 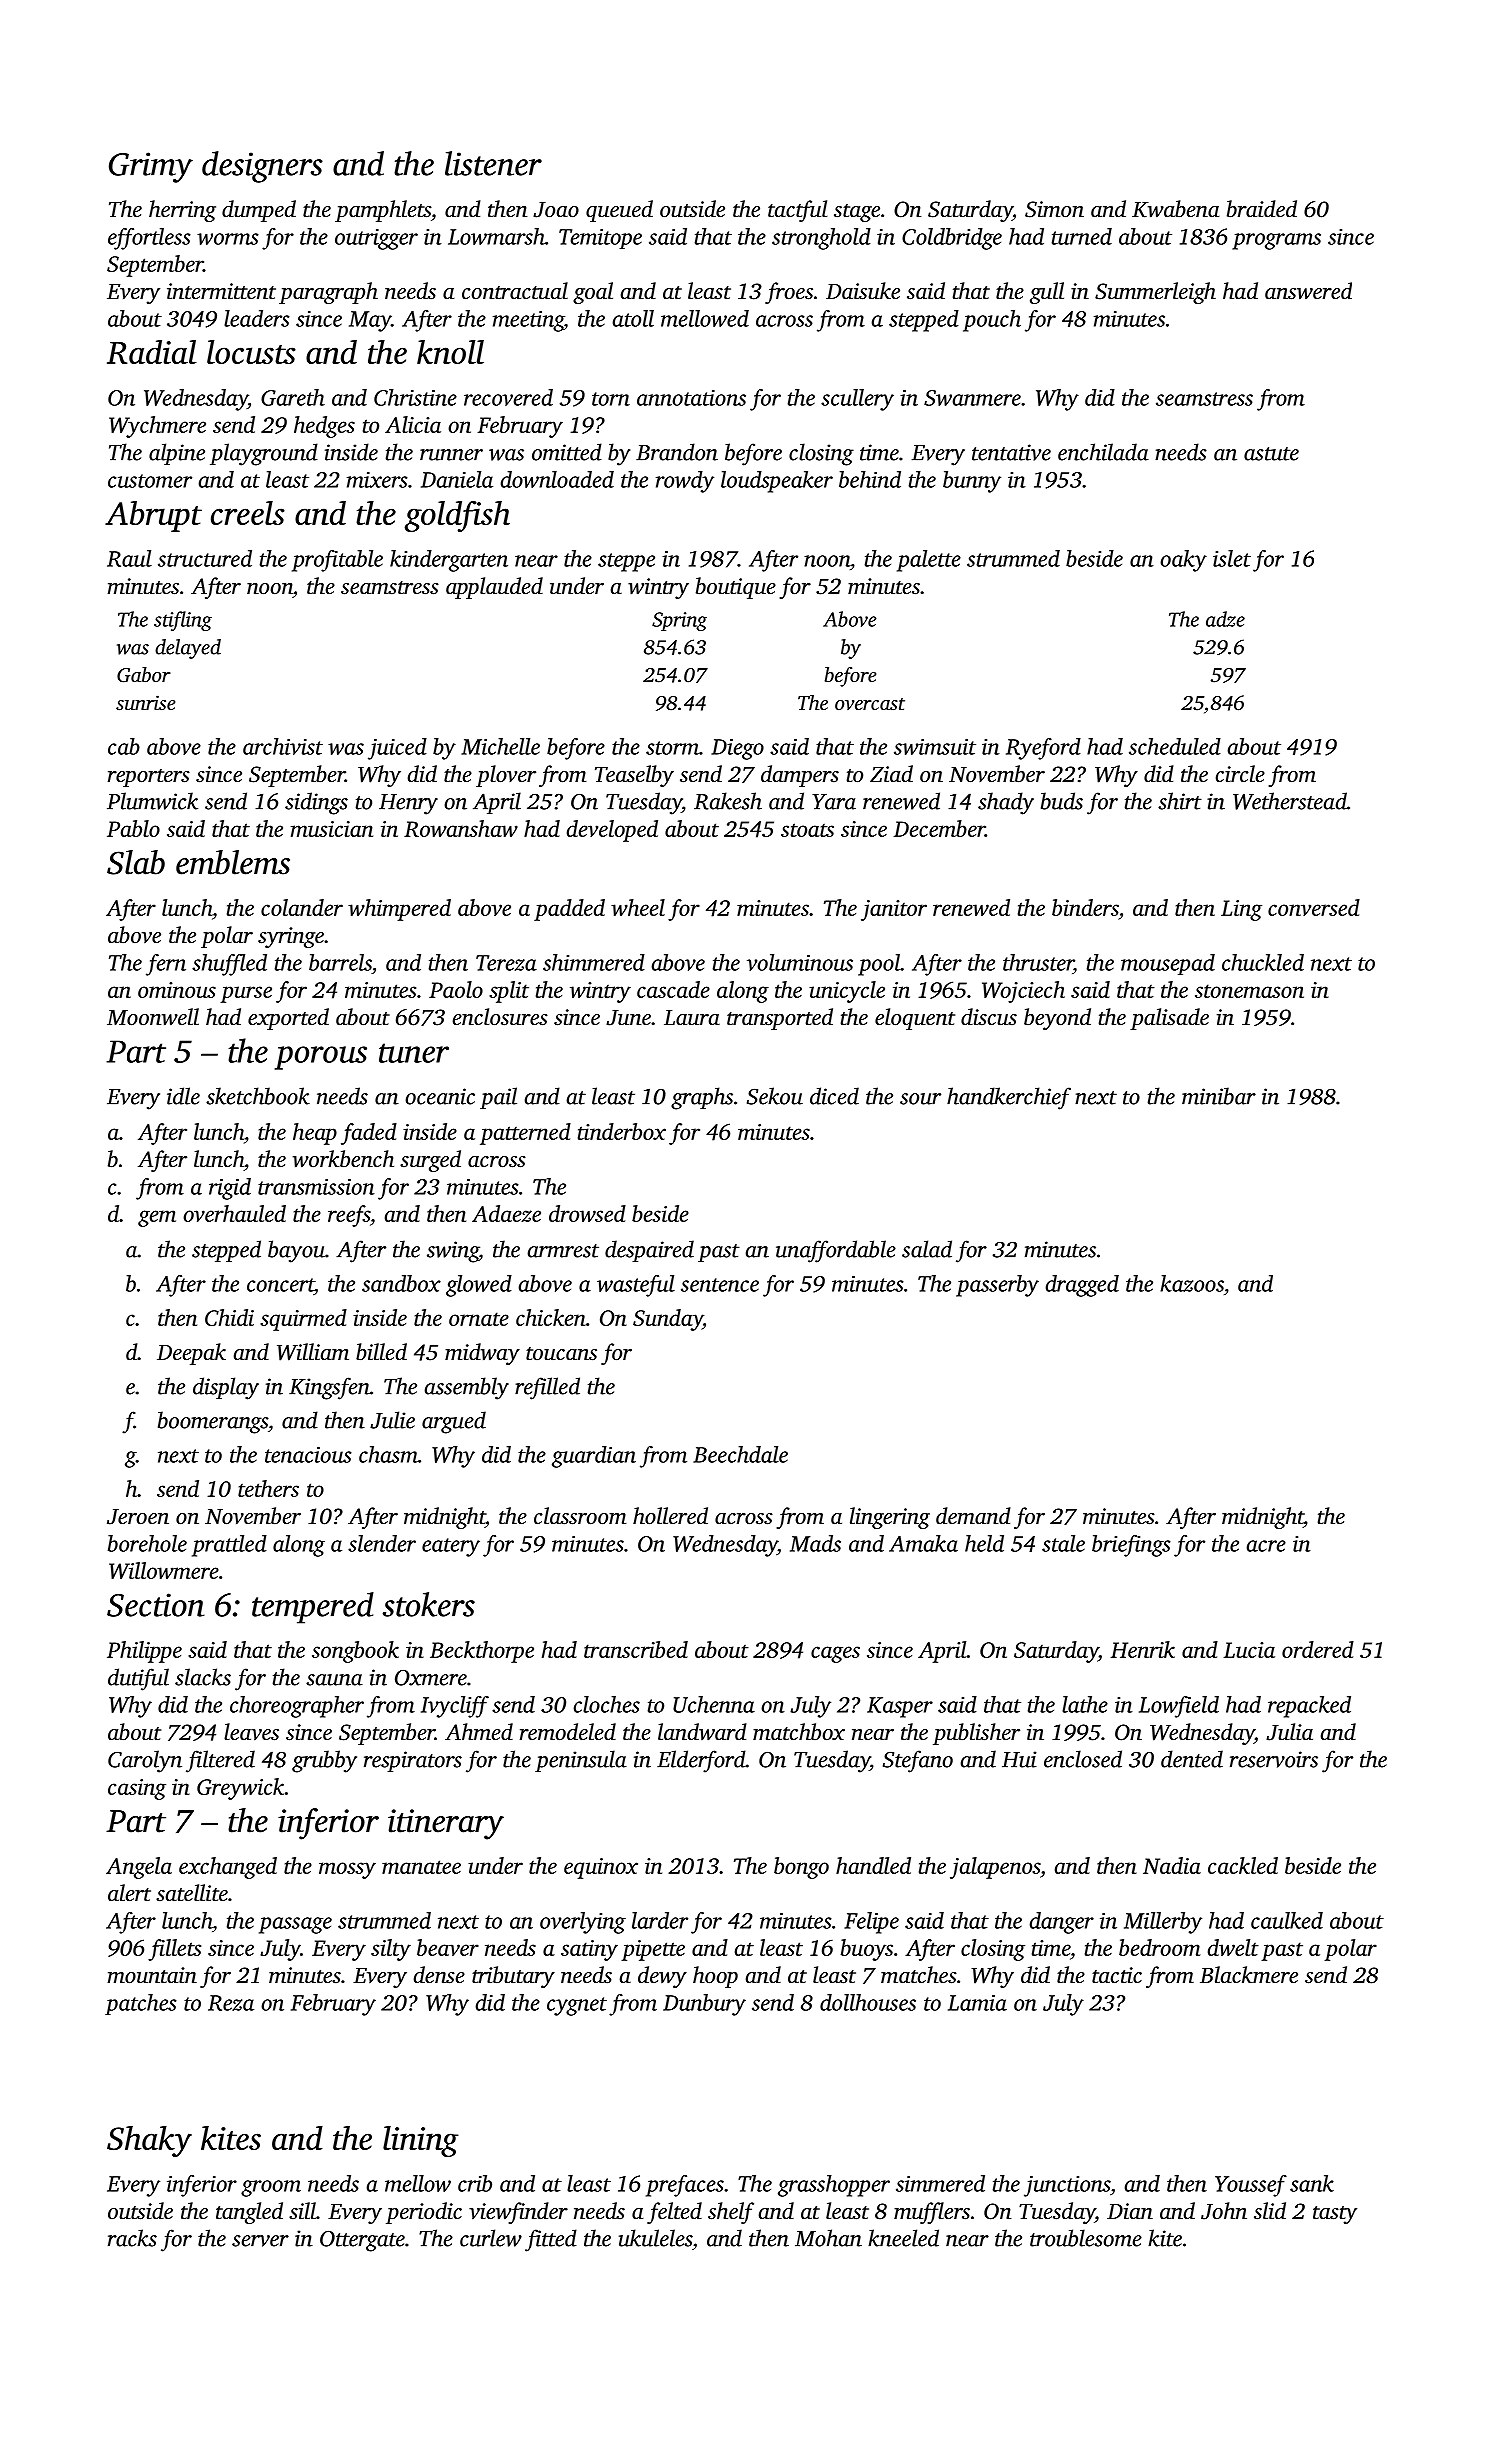 I want to click on sandbox, so click(x=401, y=1283).
